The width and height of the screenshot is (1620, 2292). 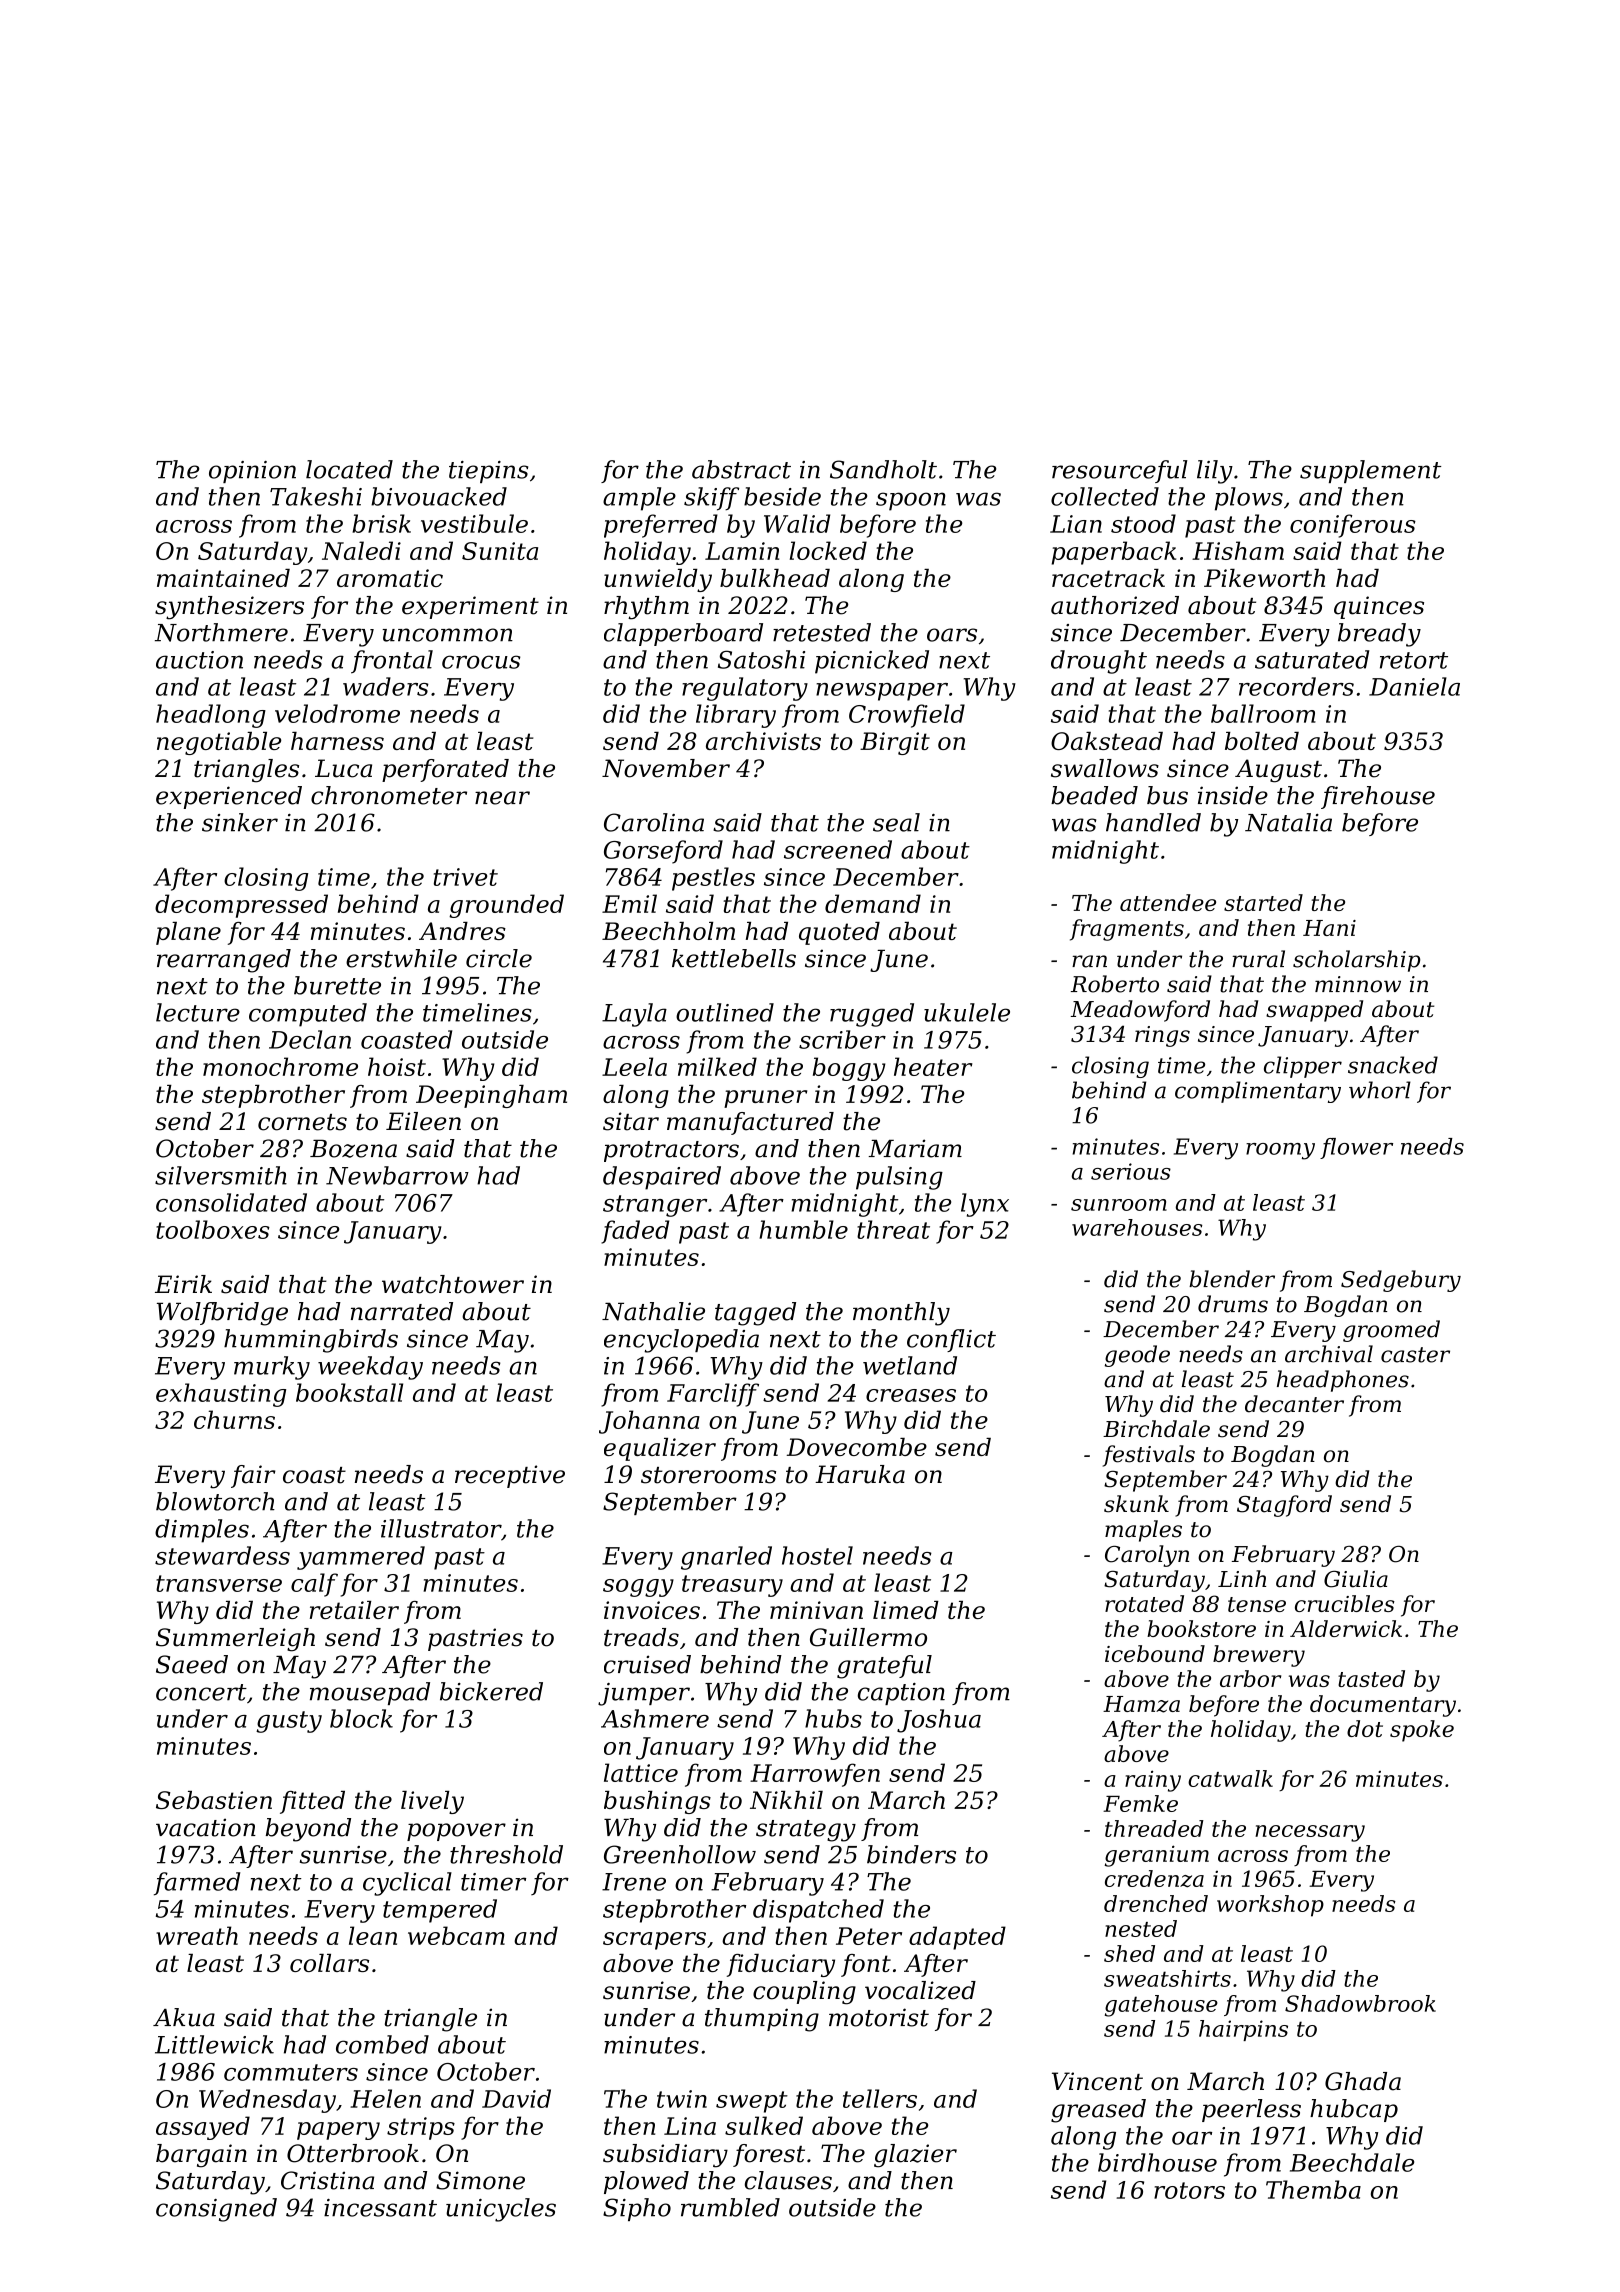 What do you see at coordinates (188, 933) in the screenshot?
I see `plane` at bounding box center [188, 933].
